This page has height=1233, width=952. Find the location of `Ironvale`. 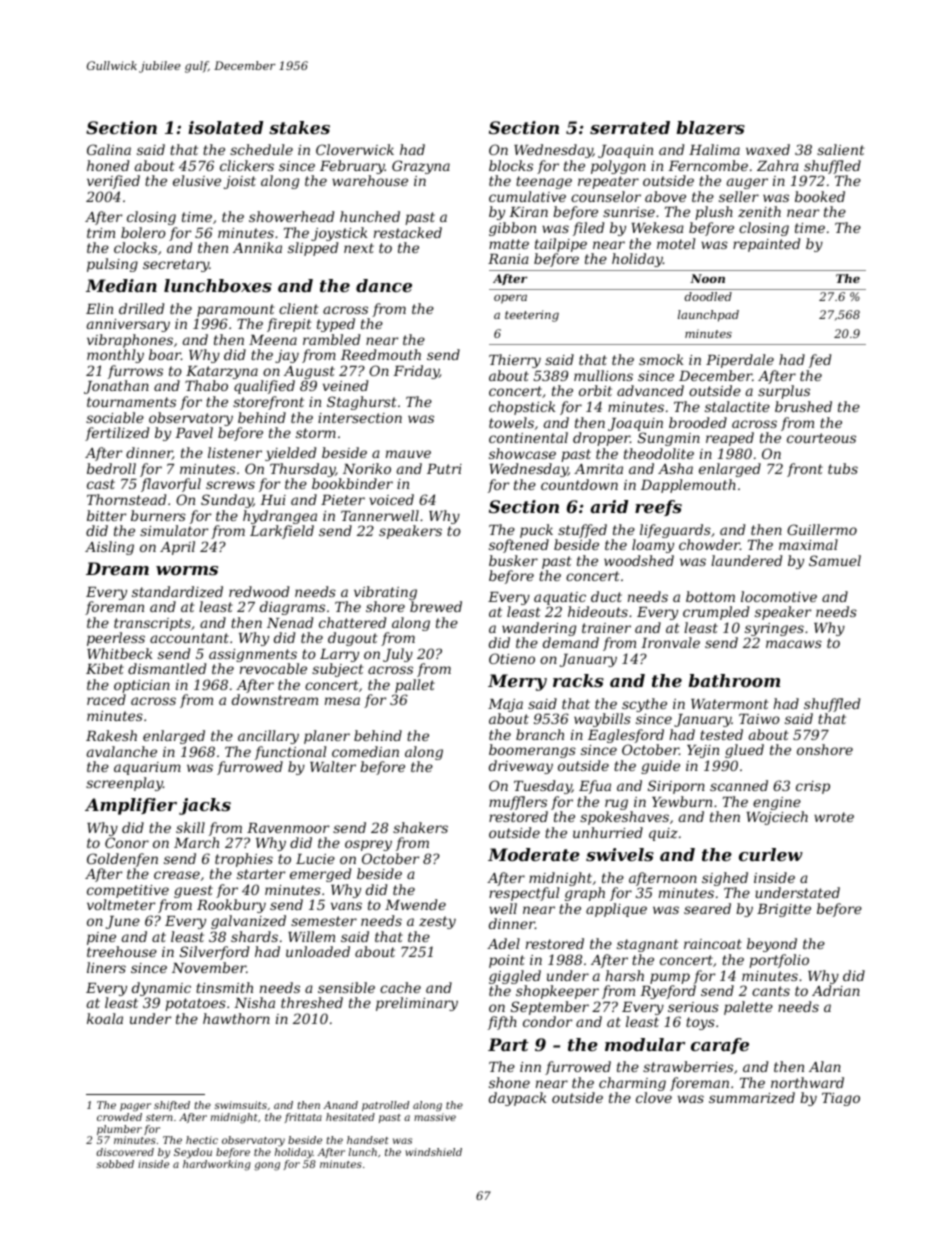

Ironvale is located at coordinates (670, 642).
